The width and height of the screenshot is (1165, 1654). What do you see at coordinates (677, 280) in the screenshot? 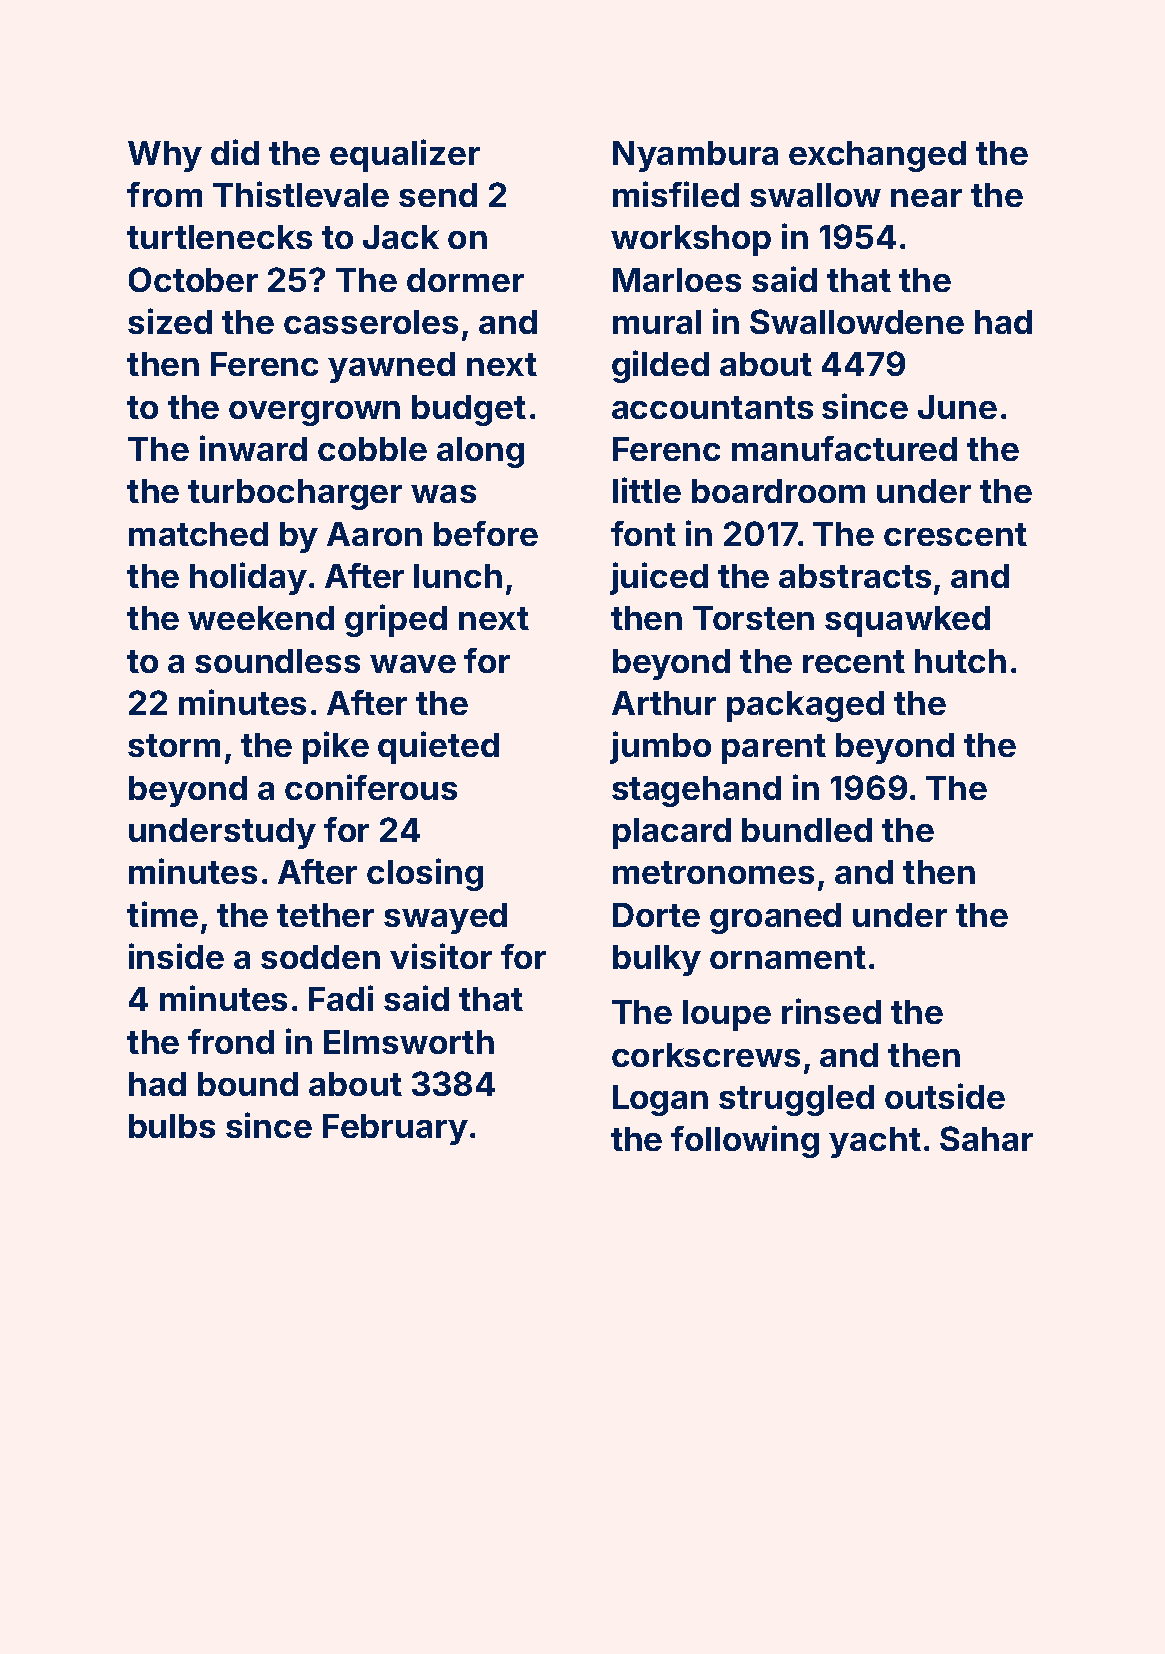
I see `Marloes` at bounding box center [677, 280].
